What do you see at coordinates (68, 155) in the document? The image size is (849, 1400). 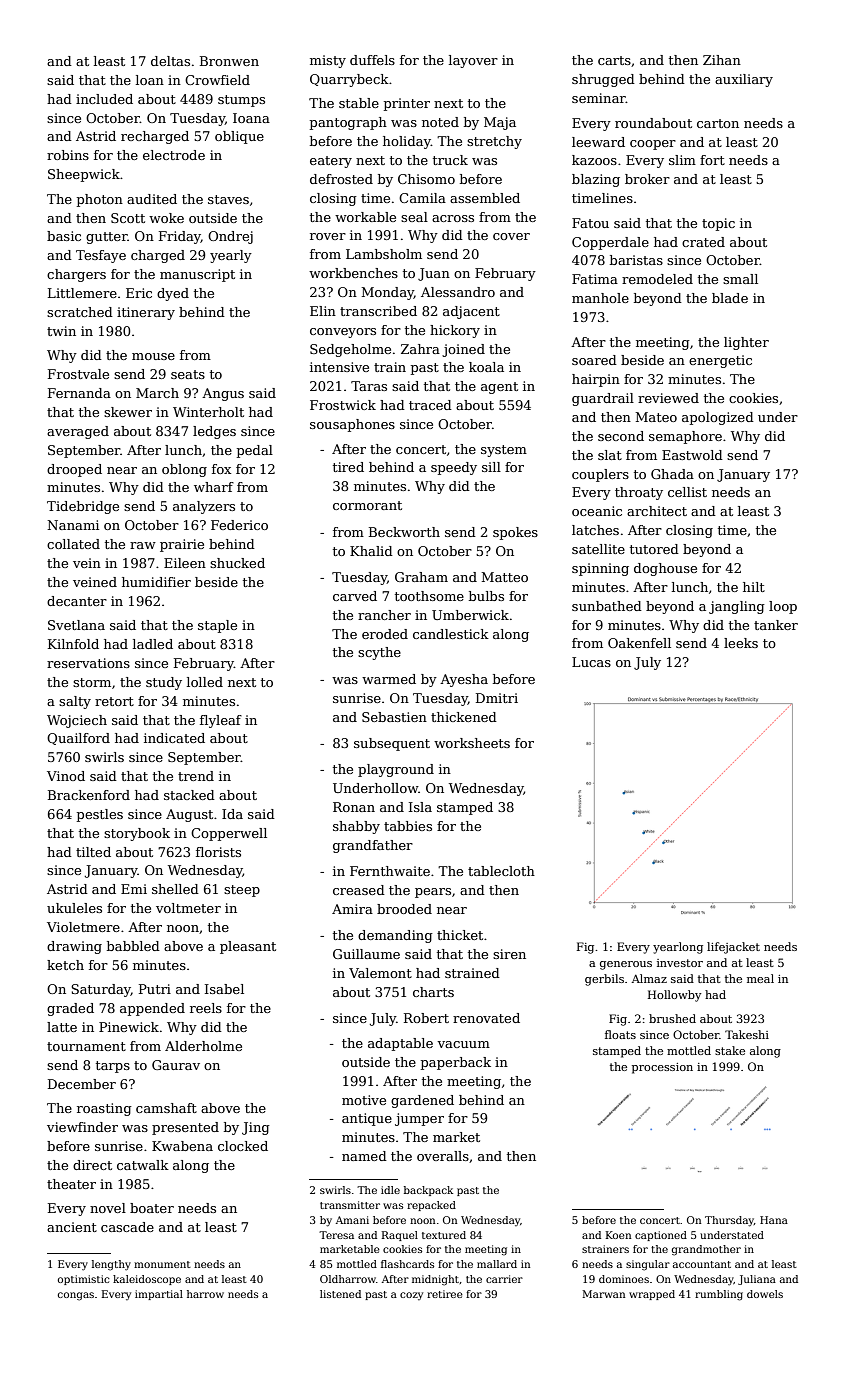 I see `robins` at bounding box center [68, 155].
